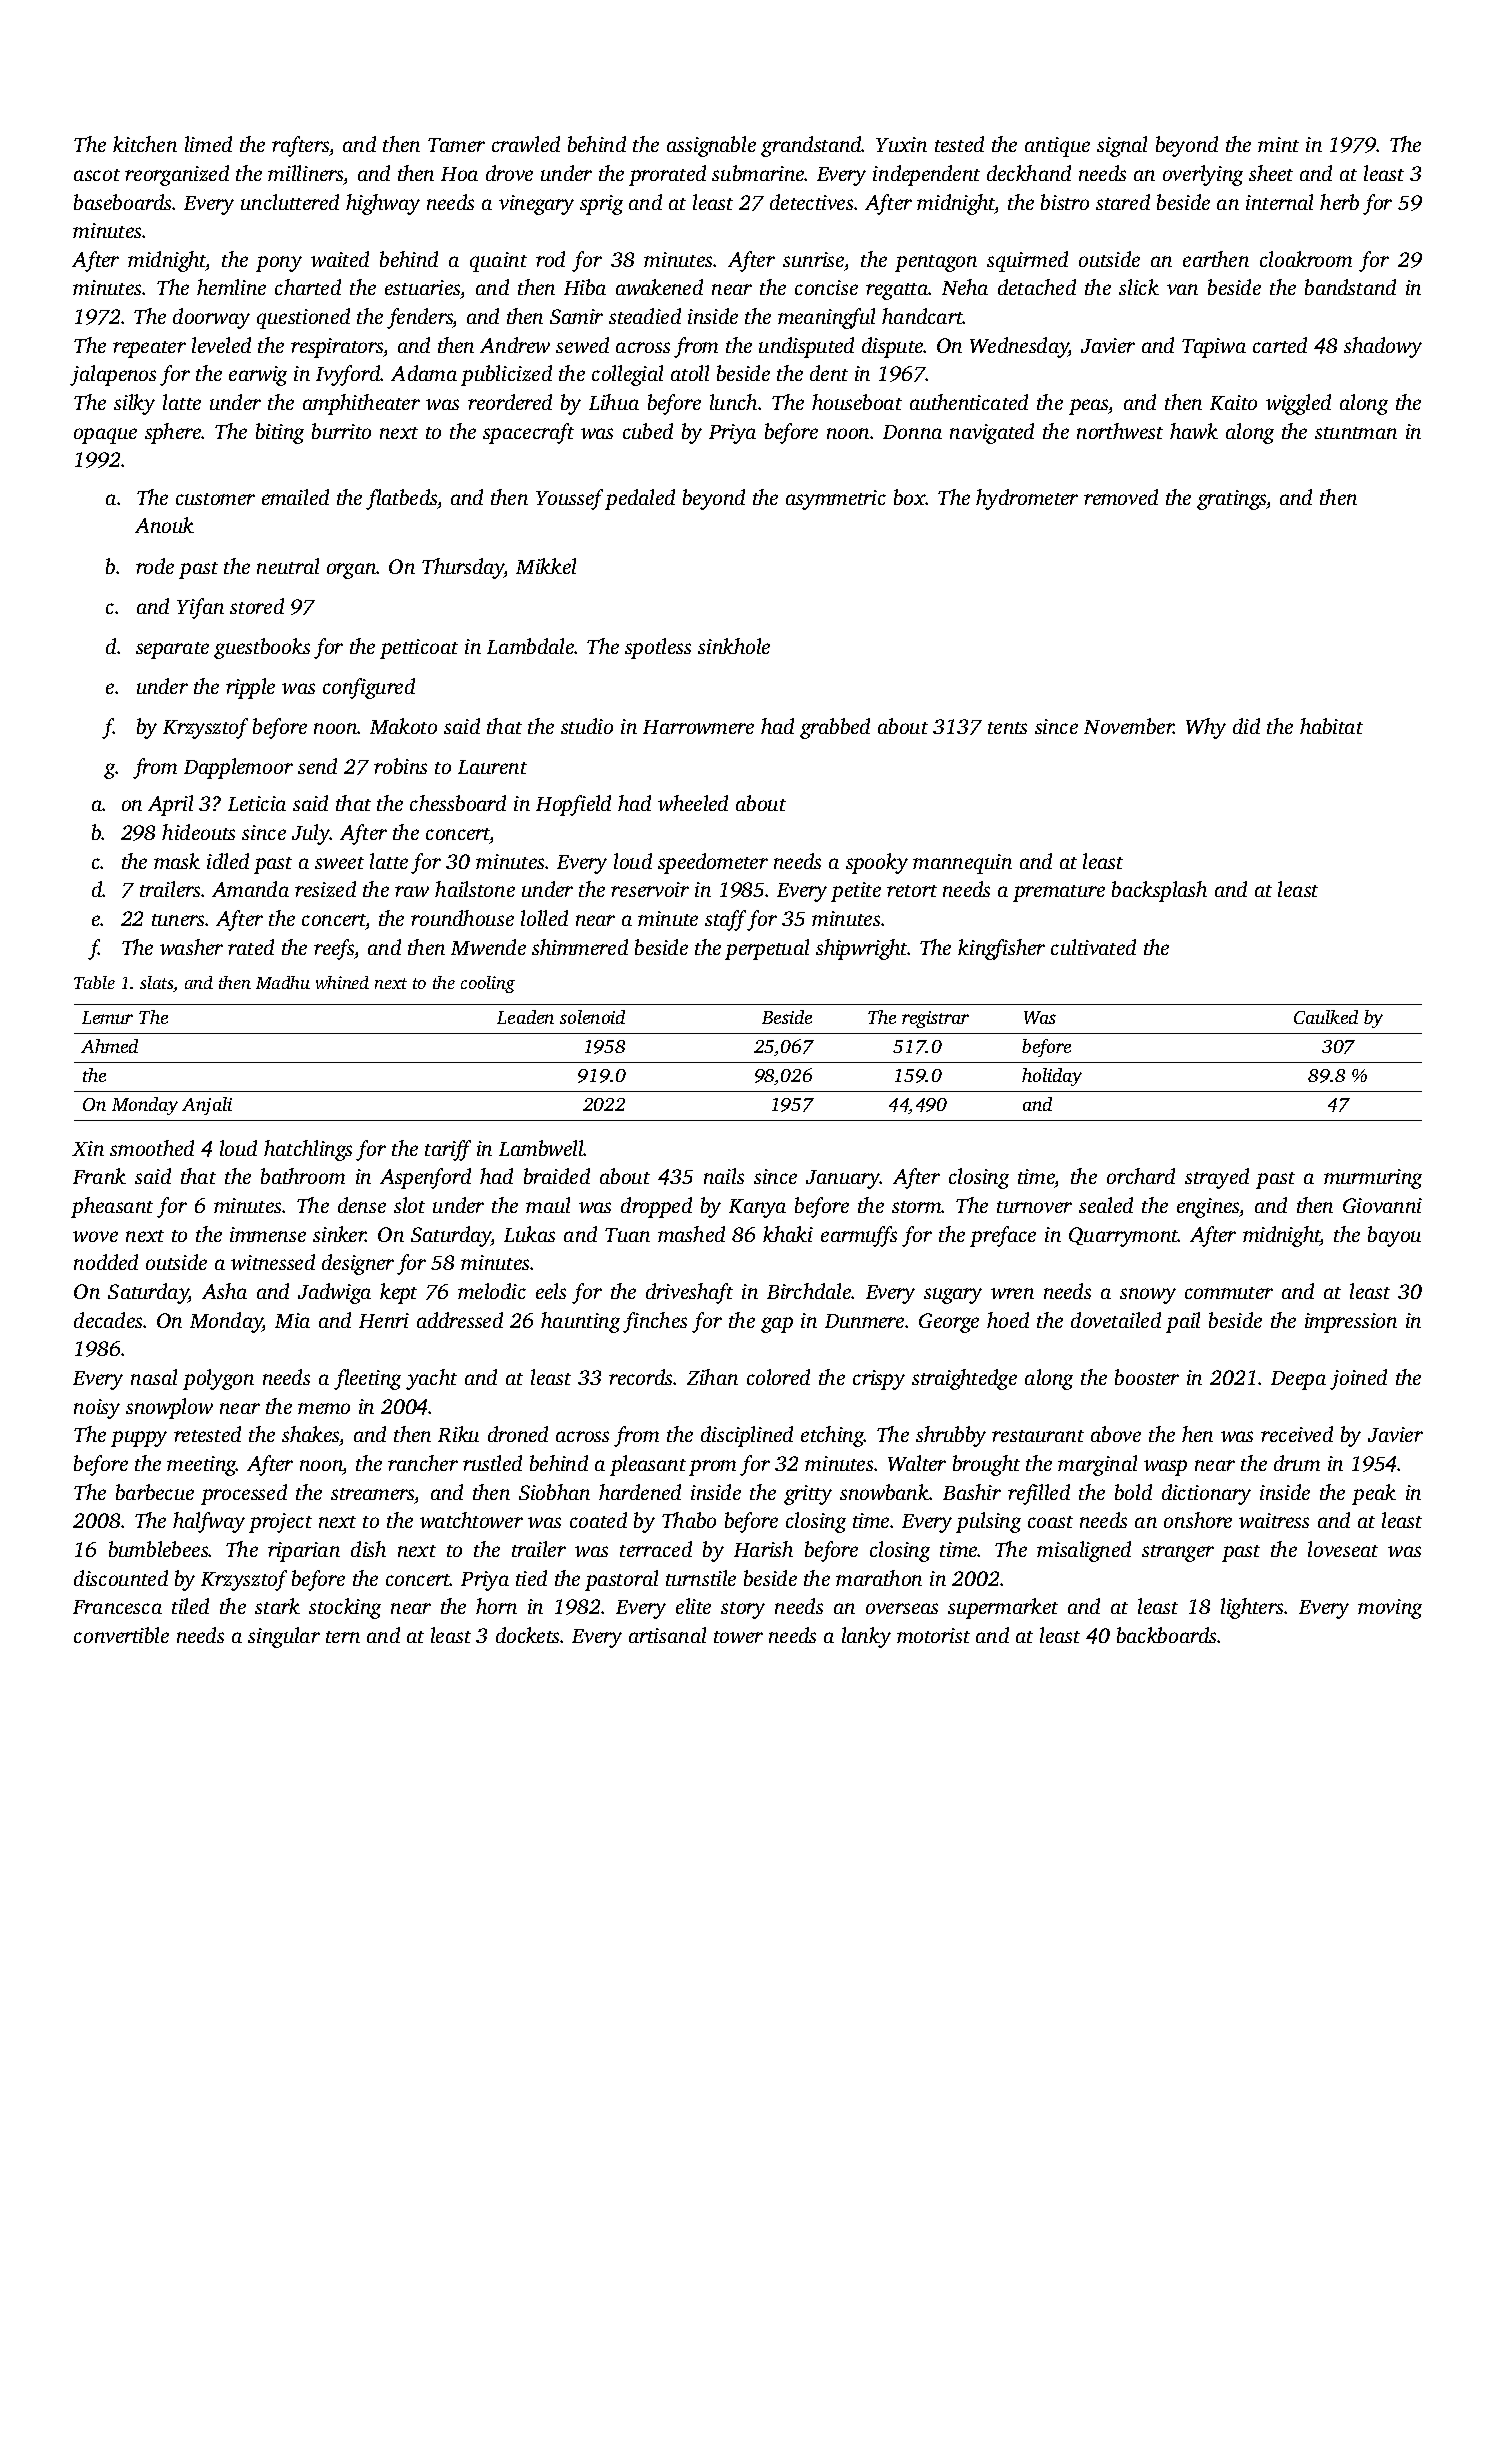 Image resolution: width=1496 pixels, height=2464 pixels. What do you see at coordinates (1007, 728) in the page?
I see `tents` at bounding box center [1007, 728].
